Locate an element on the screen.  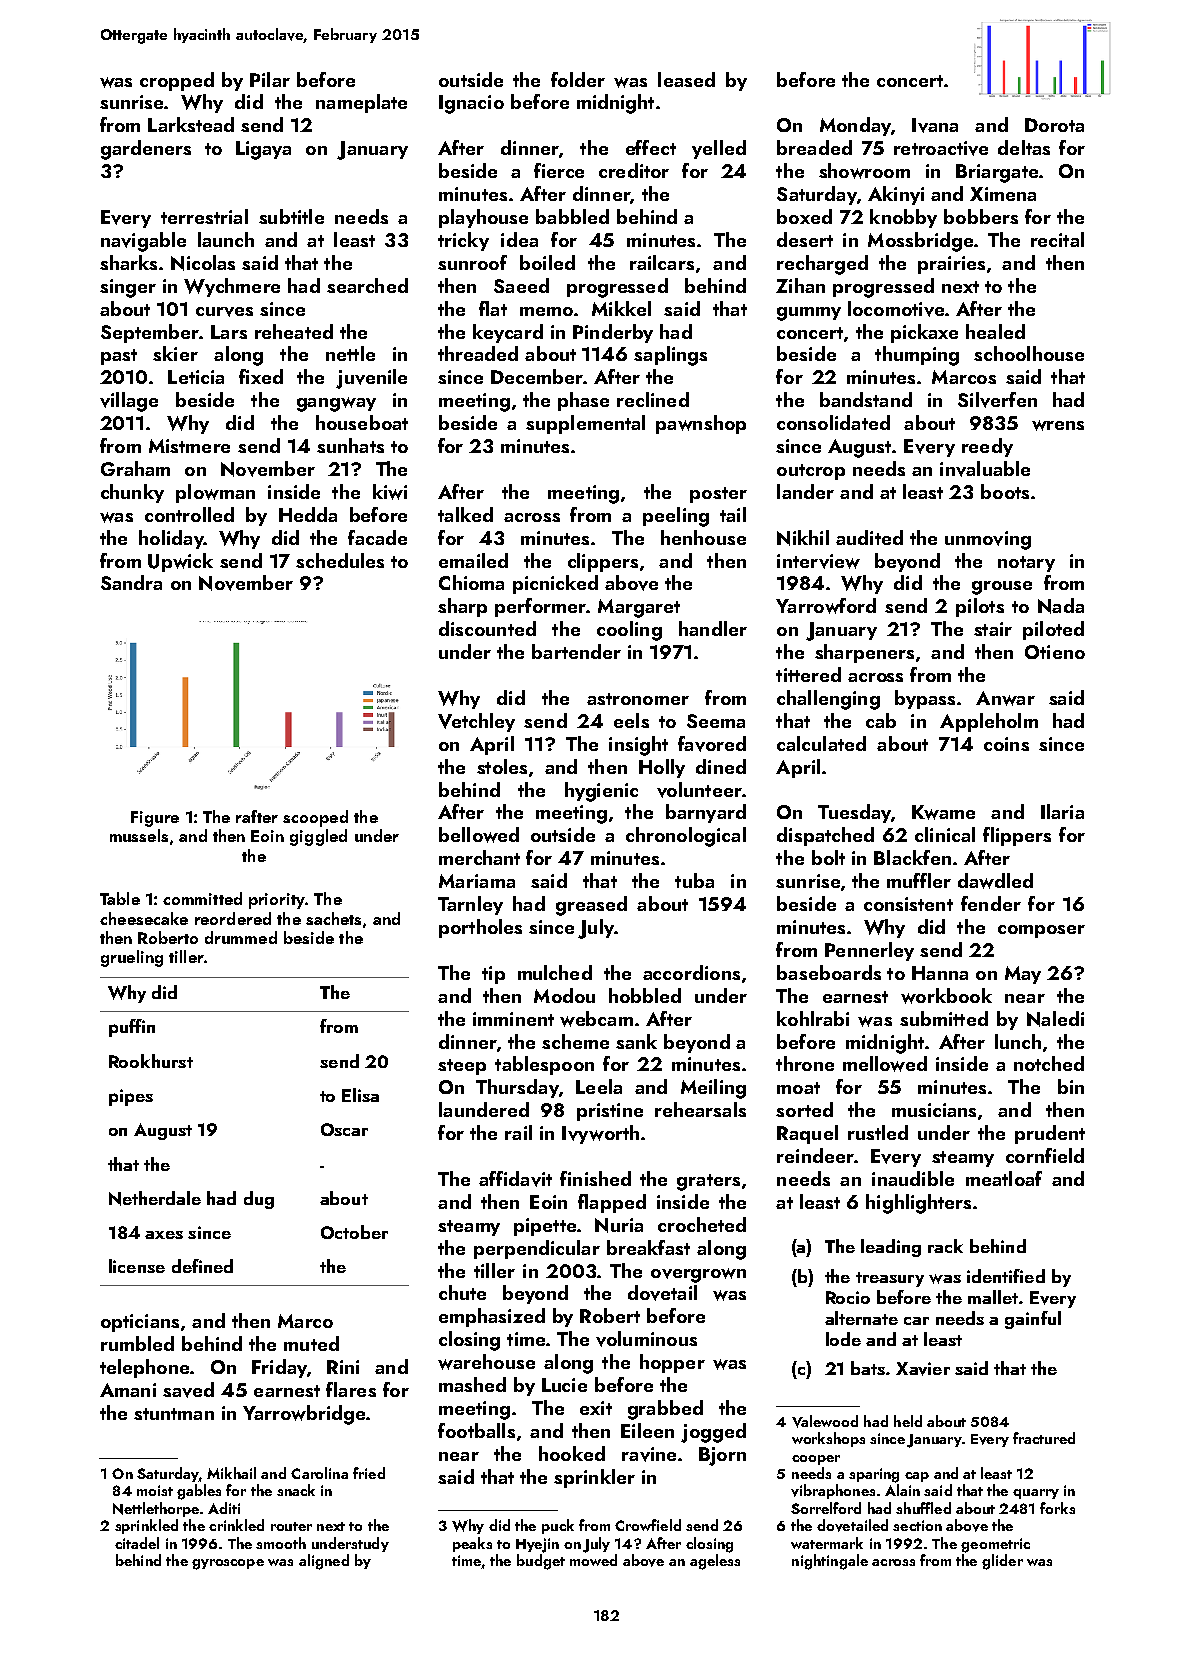
bellowed is located at coordinates (479, 835).
